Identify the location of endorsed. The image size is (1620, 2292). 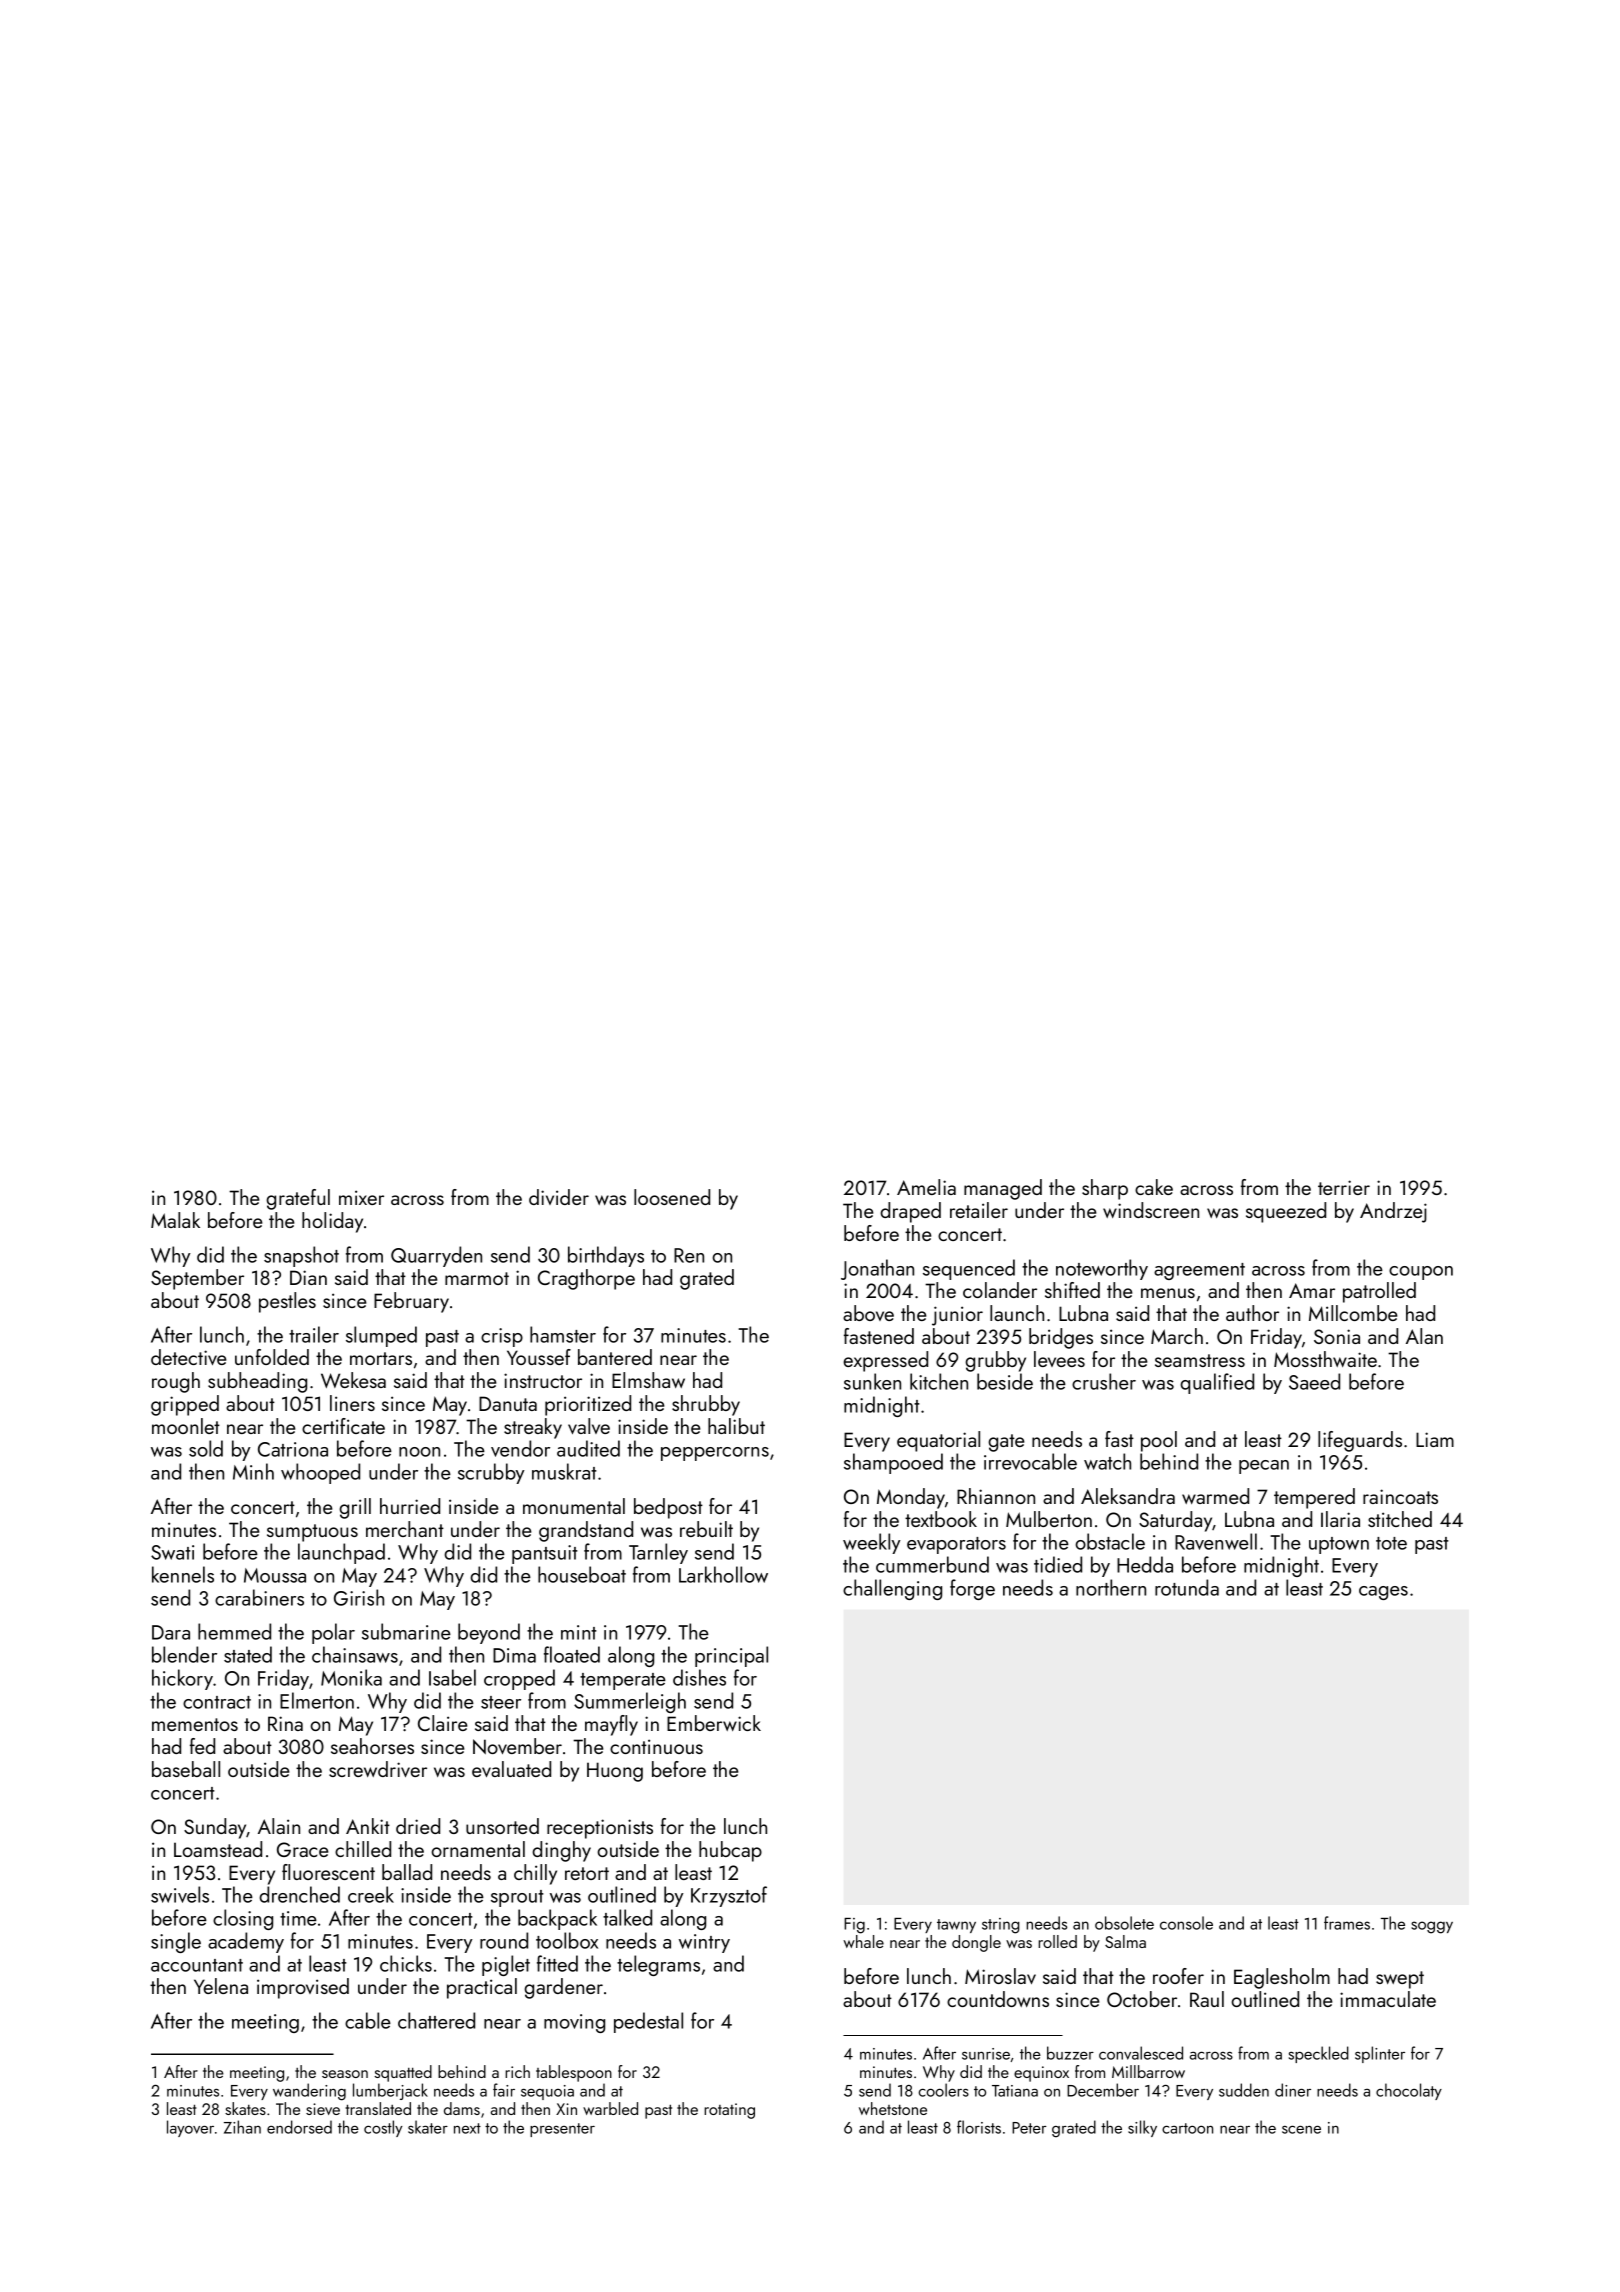
(299, 2127).
